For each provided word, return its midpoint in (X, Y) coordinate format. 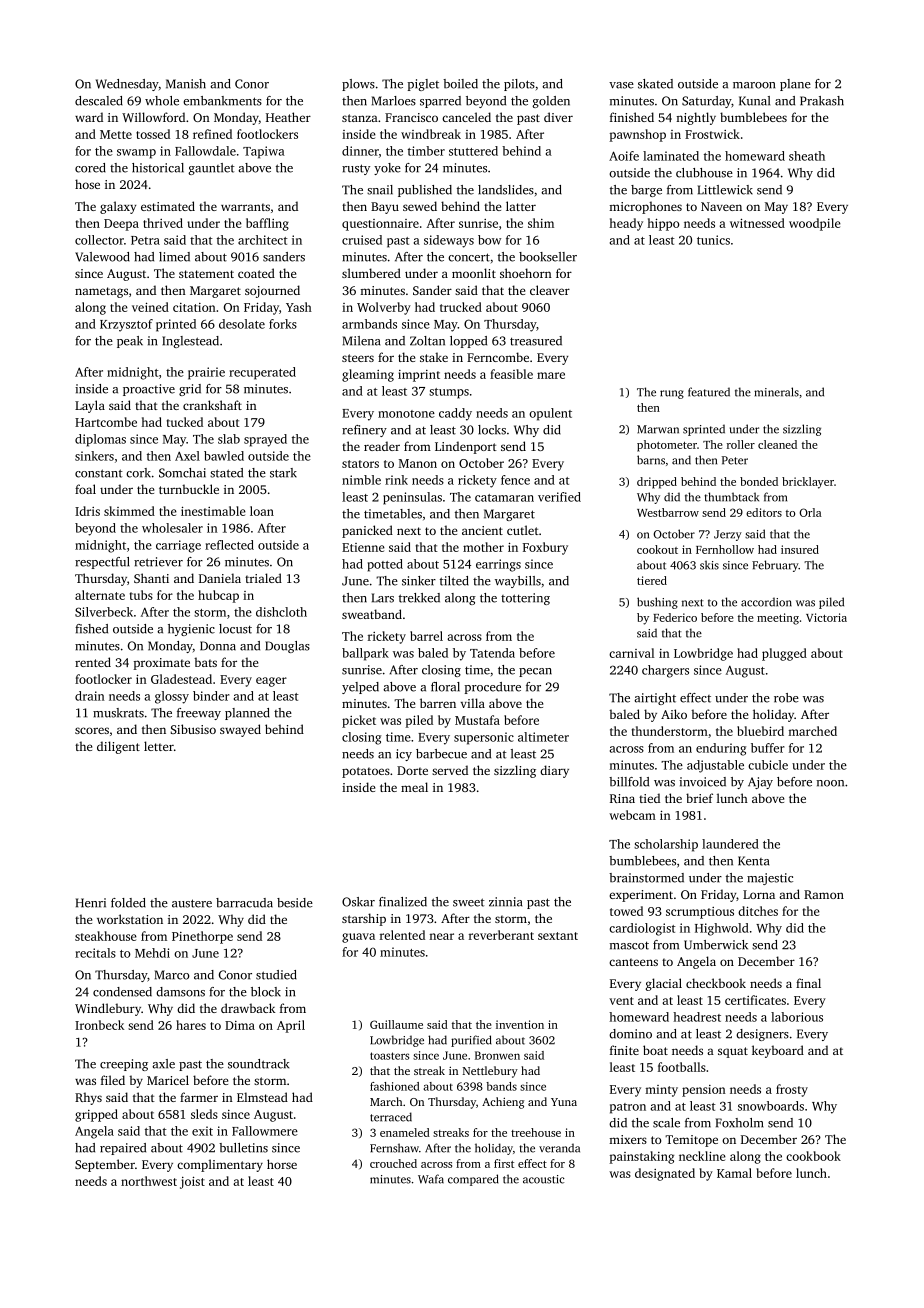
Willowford (153, 117)
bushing (657, 603)
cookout (657, 549)
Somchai (182, 473)
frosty (792, 1090)
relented (402, 935)
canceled (466, 117)
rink (396, 480)
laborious (797, 1017)
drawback (248, 1008)
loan (262, 511)
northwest (149, 1181)
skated (655, 84)
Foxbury (545, 548)
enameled (405, 1132)
